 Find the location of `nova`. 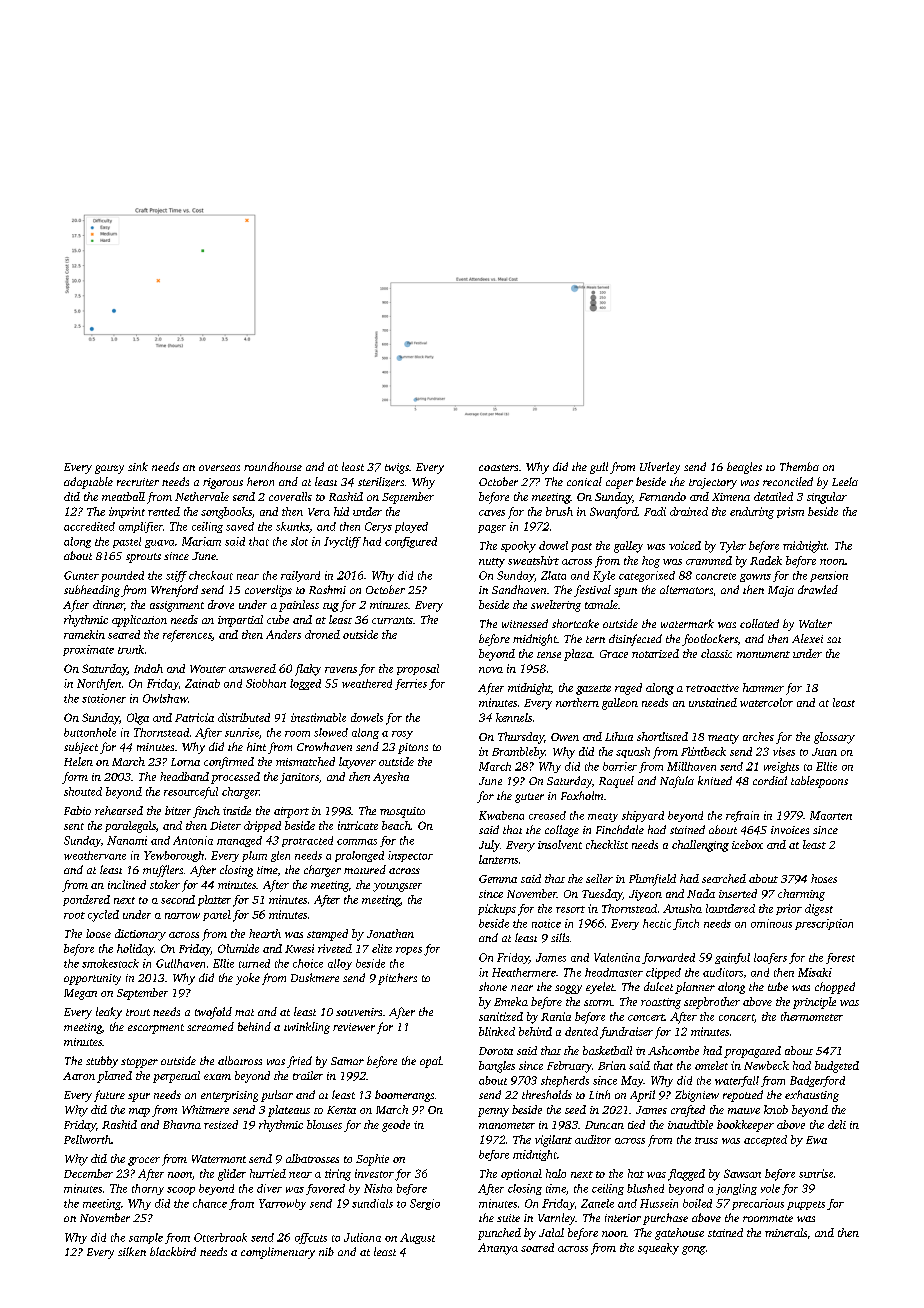

nova is located at coordinates (491, 670).
